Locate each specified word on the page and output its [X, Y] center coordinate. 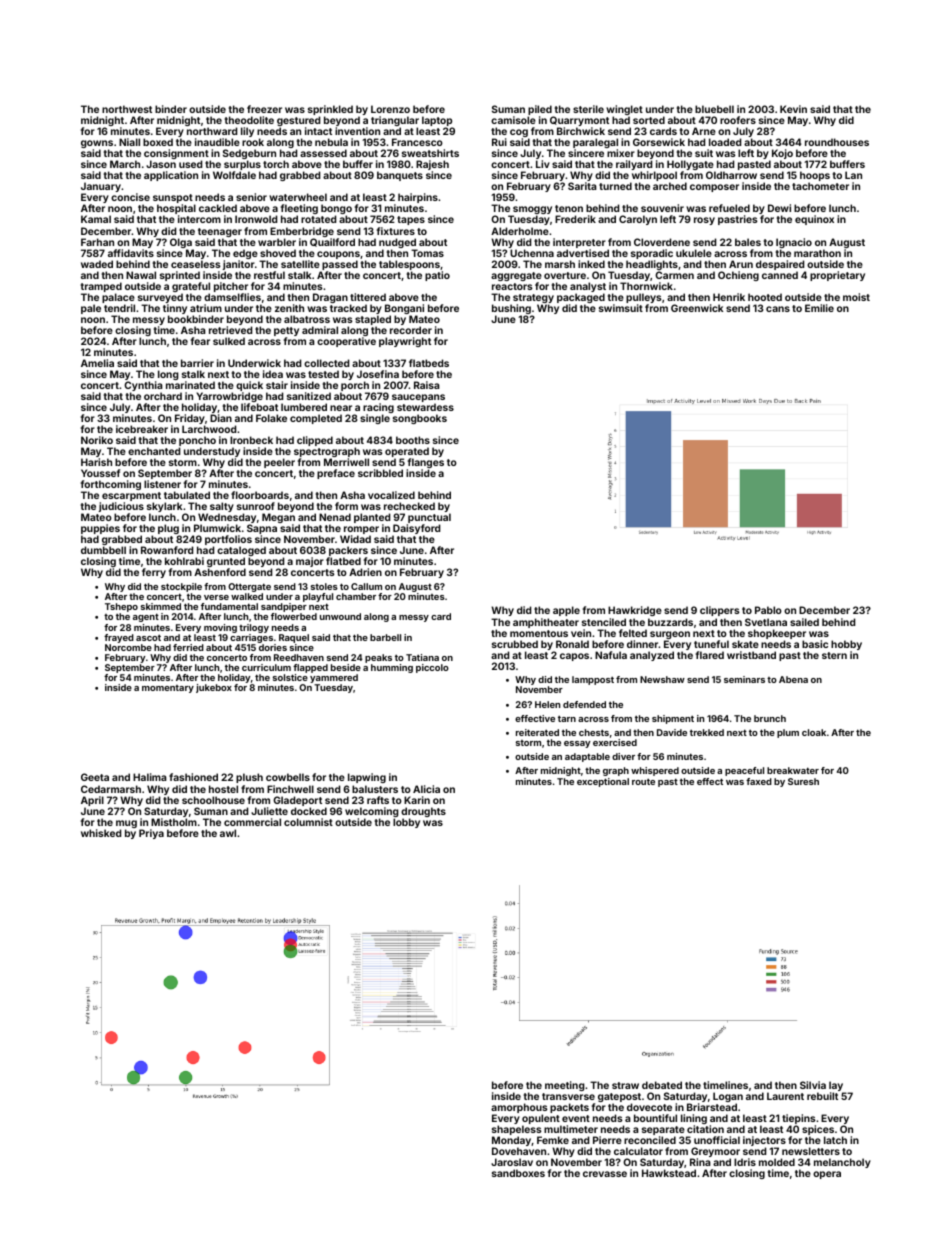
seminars [744, 679]
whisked [101, 833]
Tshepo [121, 607]
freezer [264, 109]
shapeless [517, 1130]
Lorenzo [390, 109]
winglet [624, 111]
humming [392, 668]
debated [662, 1085]
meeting [565, 1086]
